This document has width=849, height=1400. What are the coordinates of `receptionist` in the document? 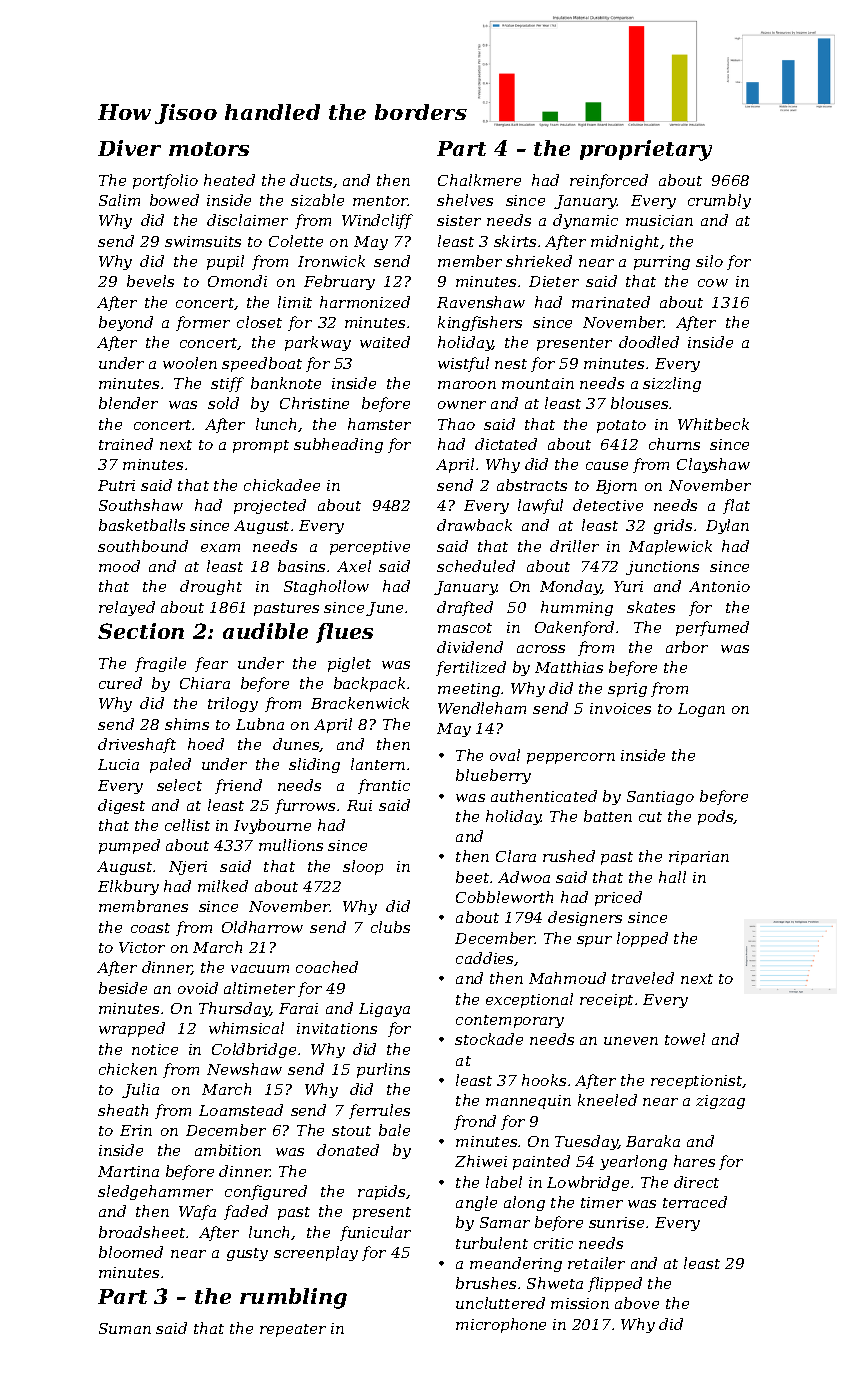 It's located at (697, 1082).
